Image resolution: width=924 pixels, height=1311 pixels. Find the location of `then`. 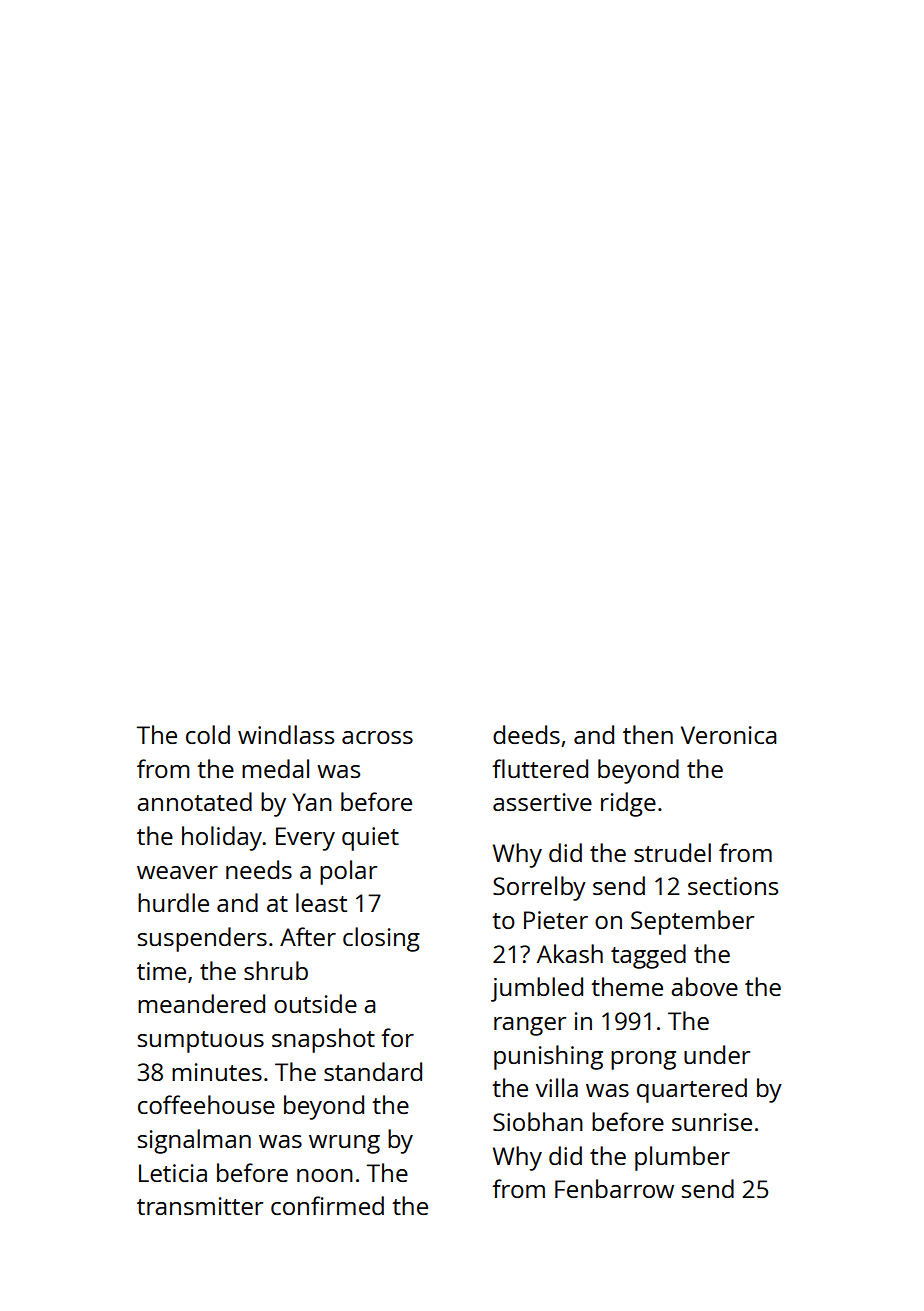

then is located at coordinates (648, 734).
